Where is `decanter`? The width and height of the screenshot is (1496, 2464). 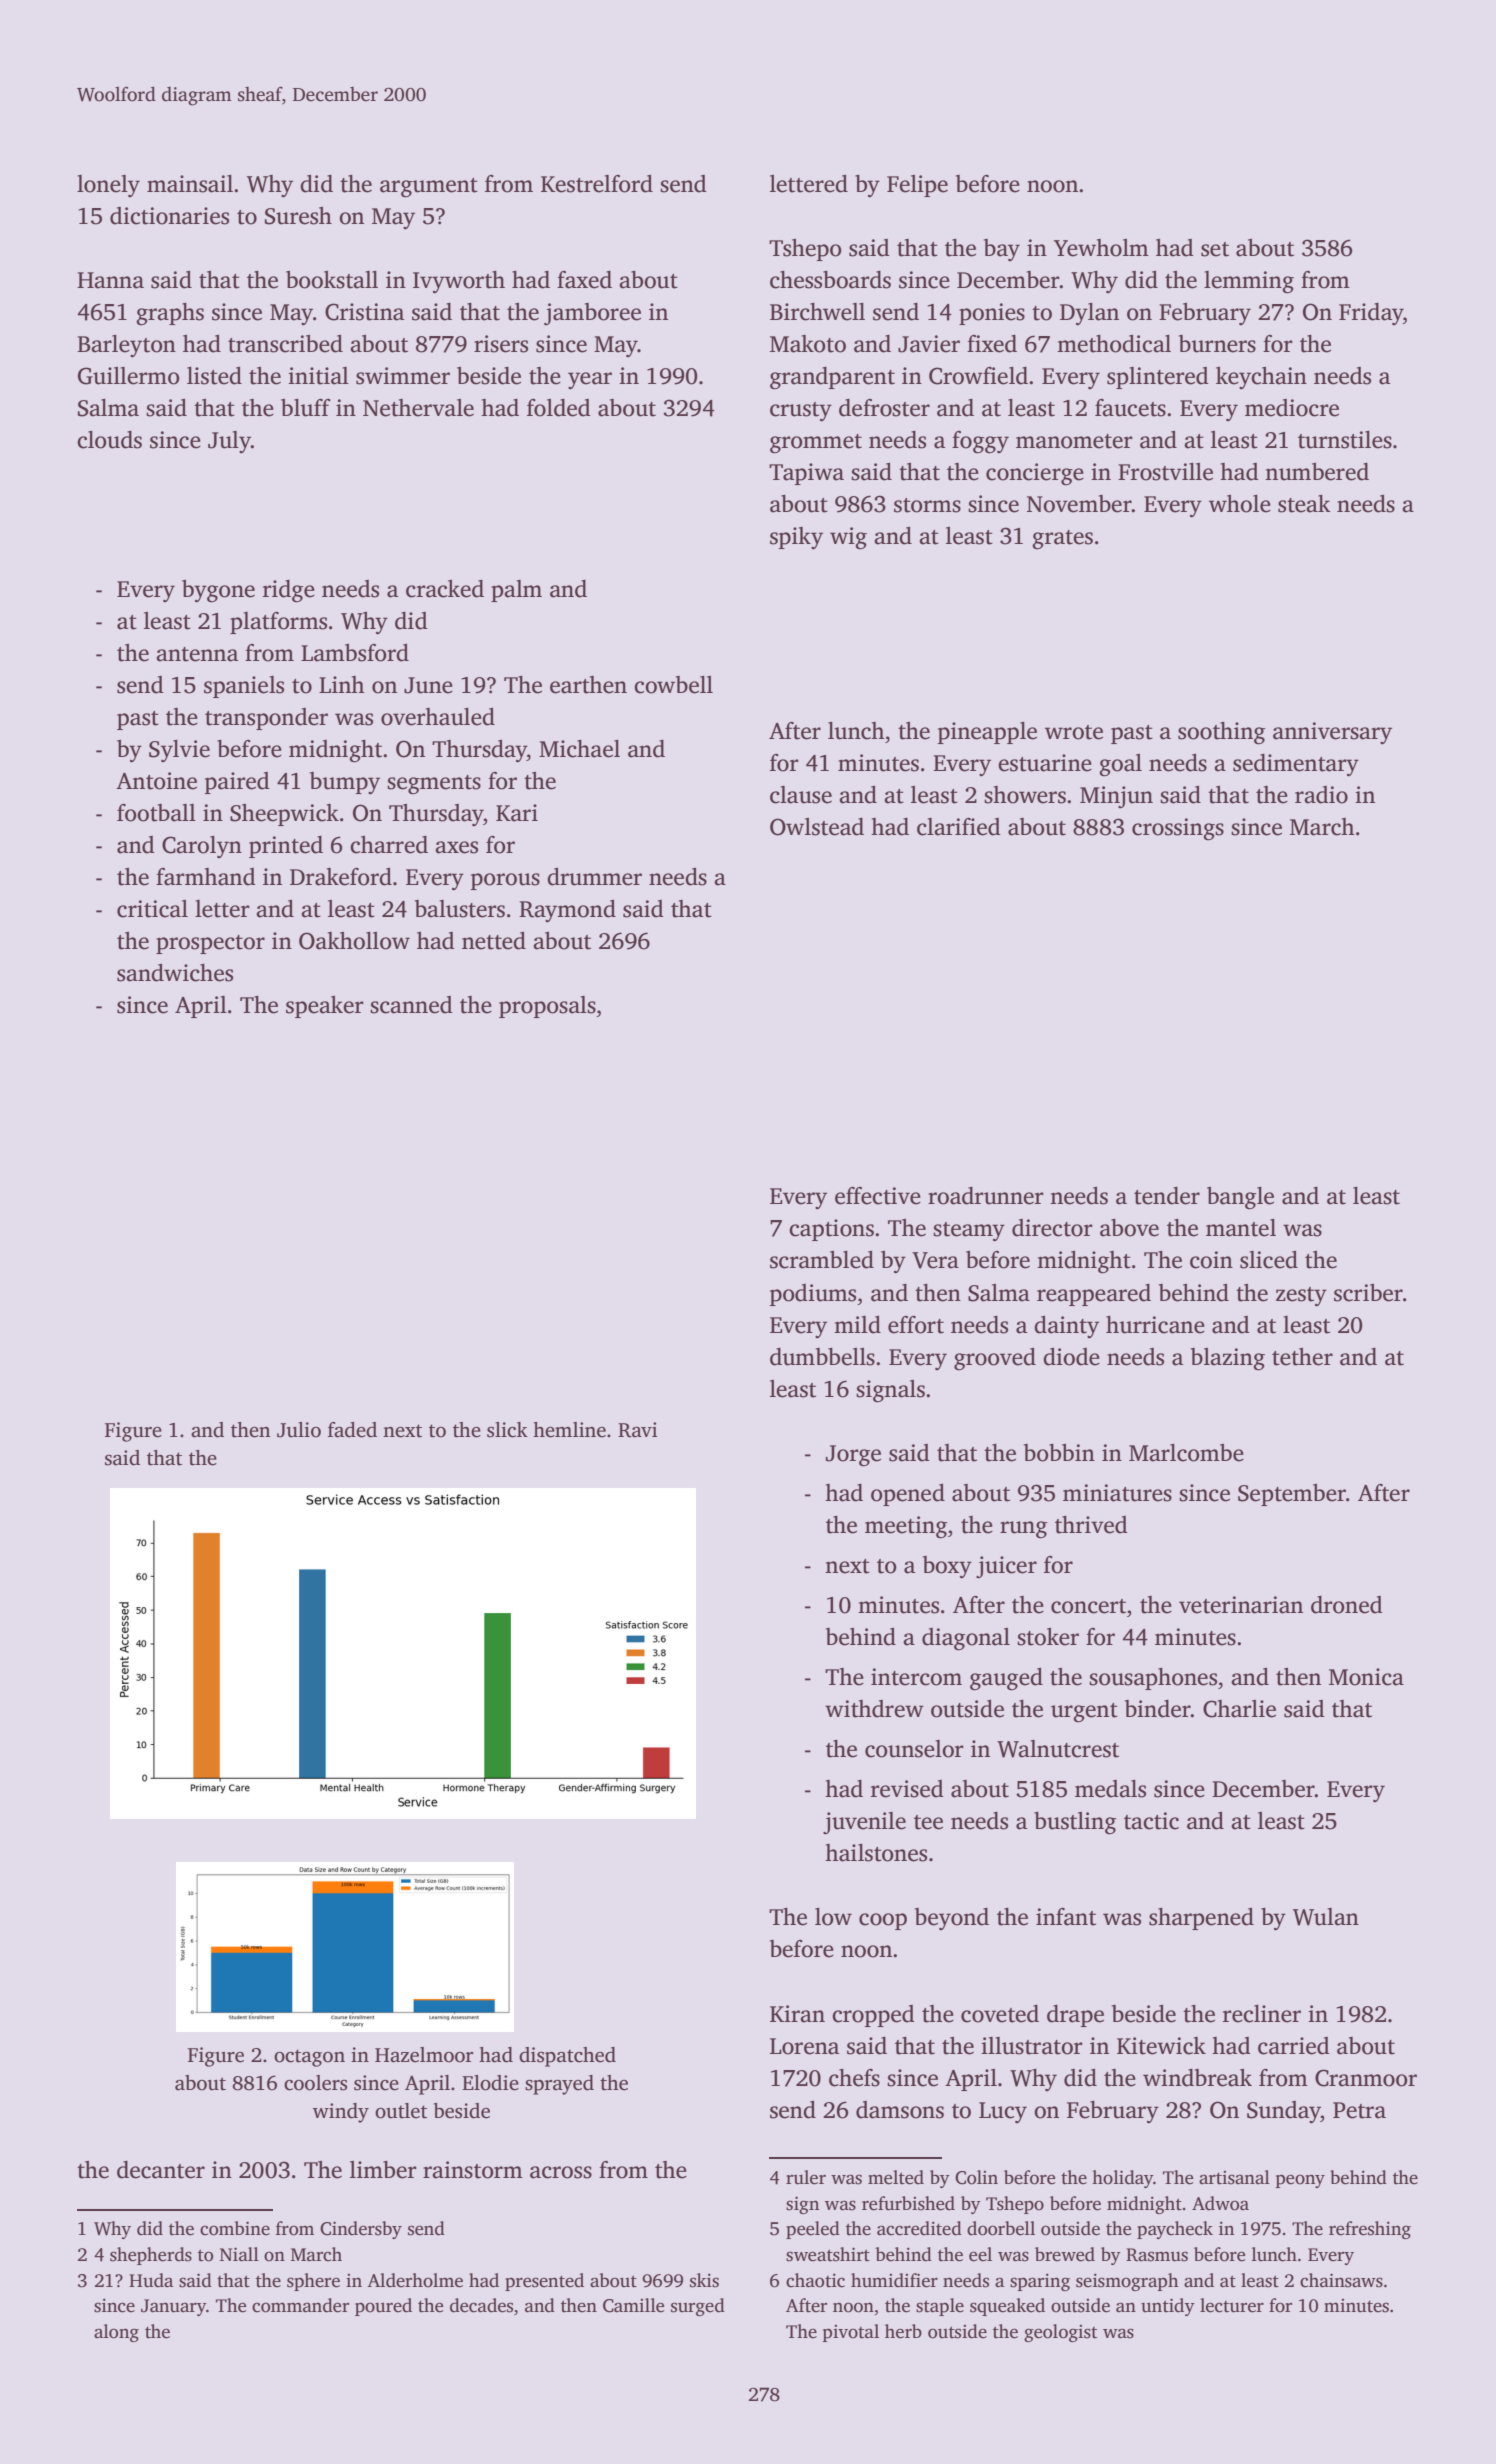 decanter is located at coordinates (161, 2170).
